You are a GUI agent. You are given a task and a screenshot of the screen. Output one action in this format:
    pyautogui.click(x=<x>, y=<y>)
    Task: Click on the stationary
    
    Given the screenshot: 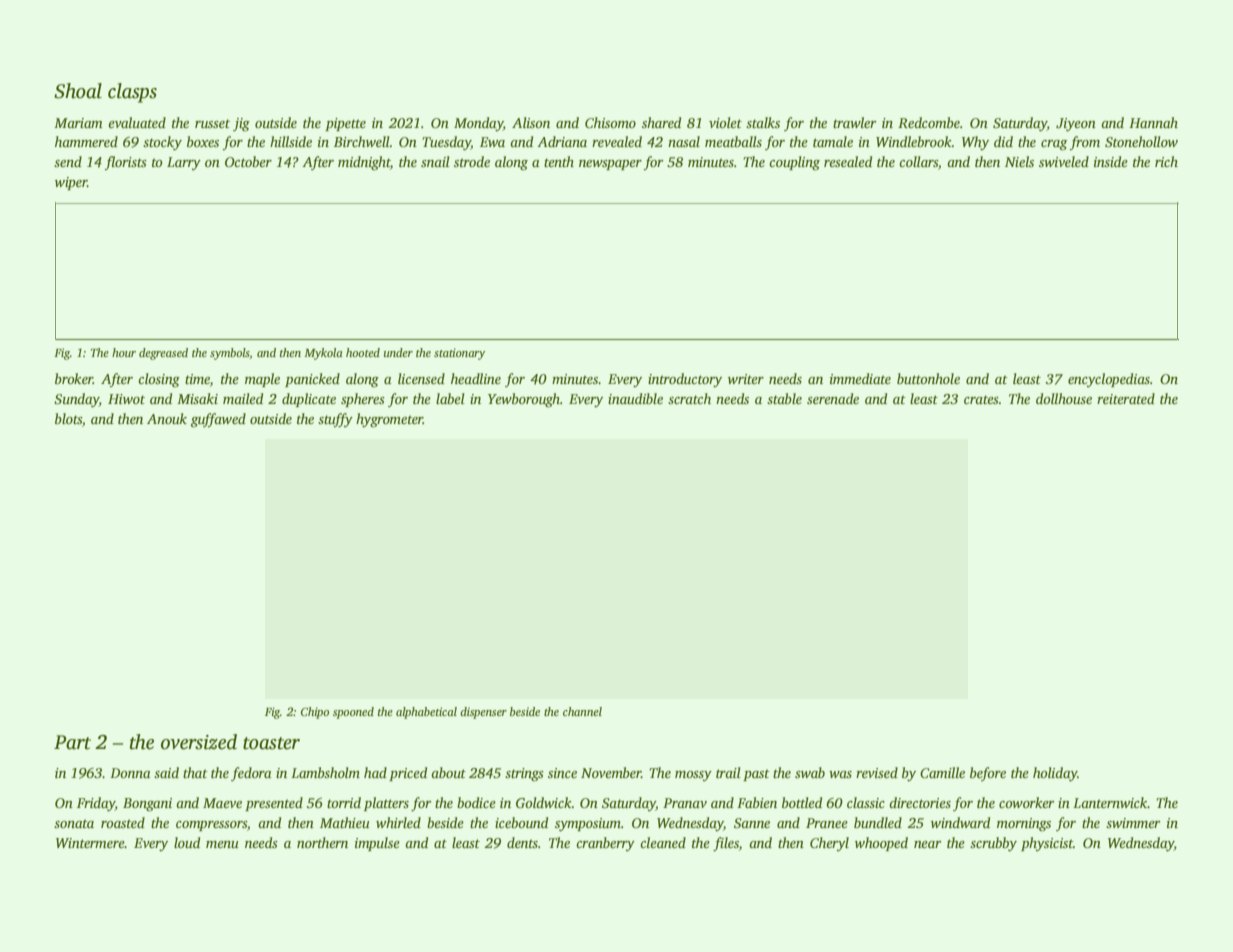 What is the action you would take?
    pyautogui.click(x=459, y=354)
